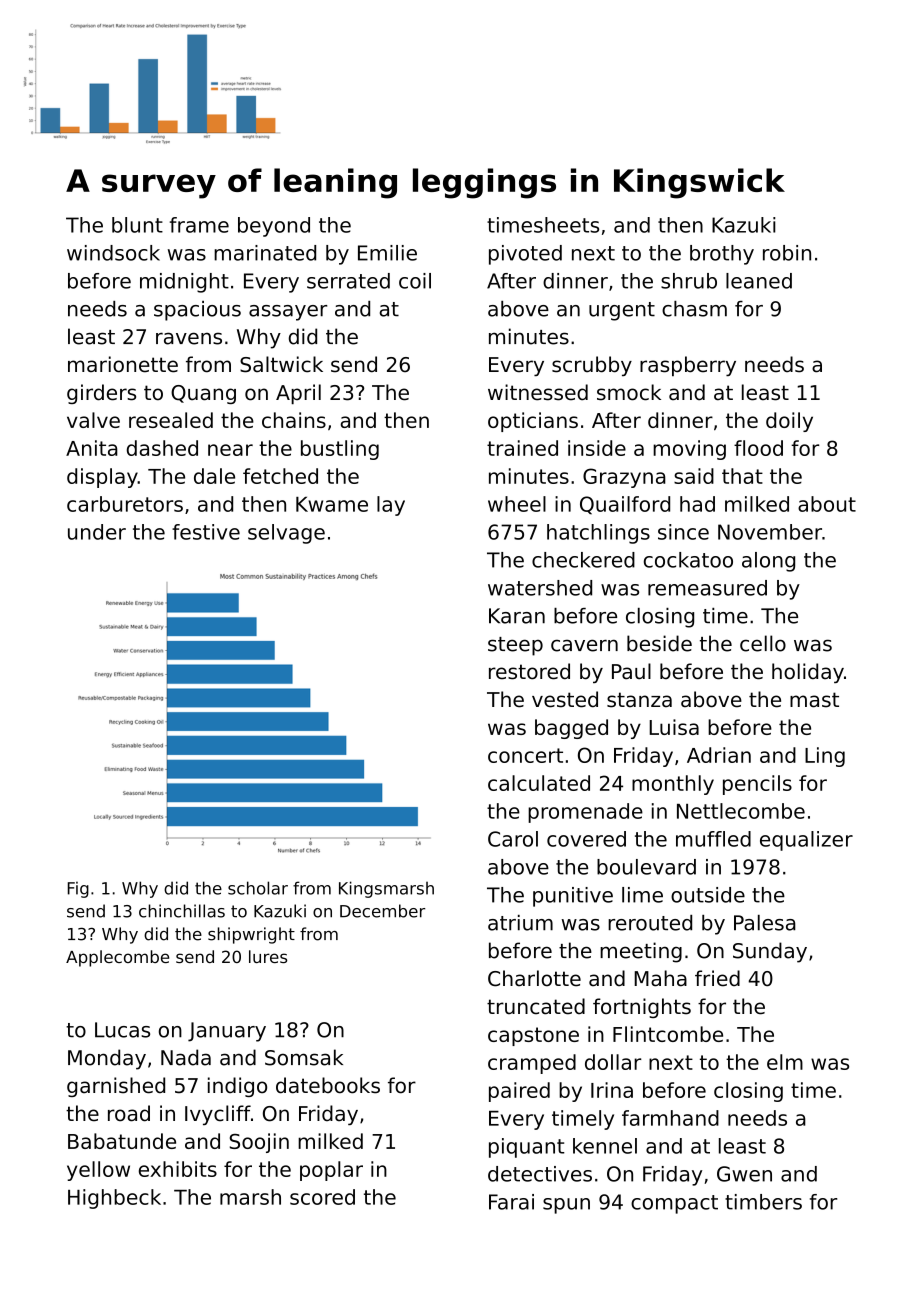 The height and width of the screenshot is (1311, 924). I want to click on scholar, so click(258, 888).
